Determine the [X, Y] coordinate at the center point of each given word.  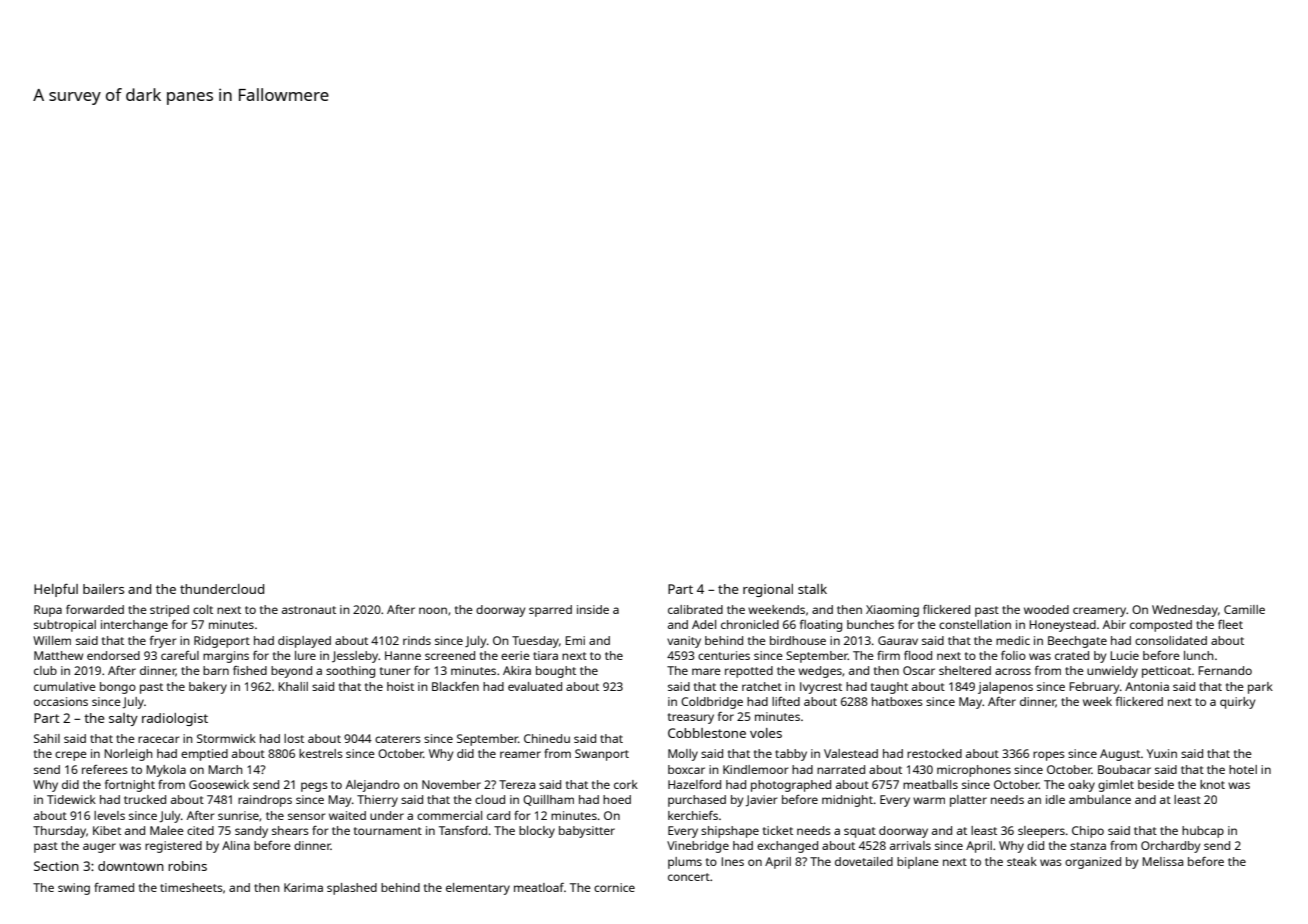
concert [689, 877]
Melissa [1162, 861]
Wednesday [1185, 611]
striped [169, 611]
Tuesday [535, 642]
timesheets [191, 887]
